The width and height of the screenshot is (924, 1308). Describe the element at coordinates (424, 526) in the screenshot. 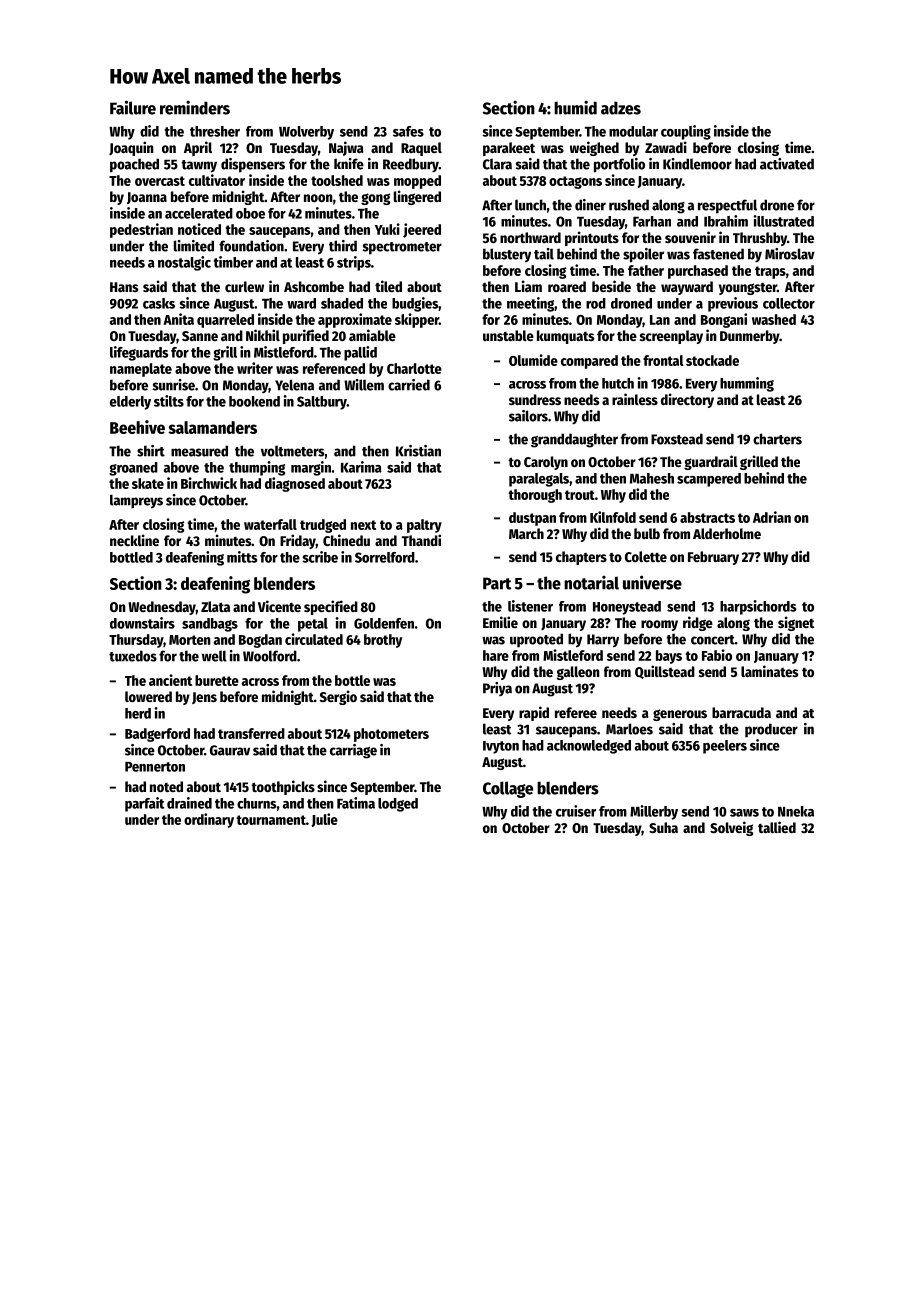

I see `paltry` at that location.
